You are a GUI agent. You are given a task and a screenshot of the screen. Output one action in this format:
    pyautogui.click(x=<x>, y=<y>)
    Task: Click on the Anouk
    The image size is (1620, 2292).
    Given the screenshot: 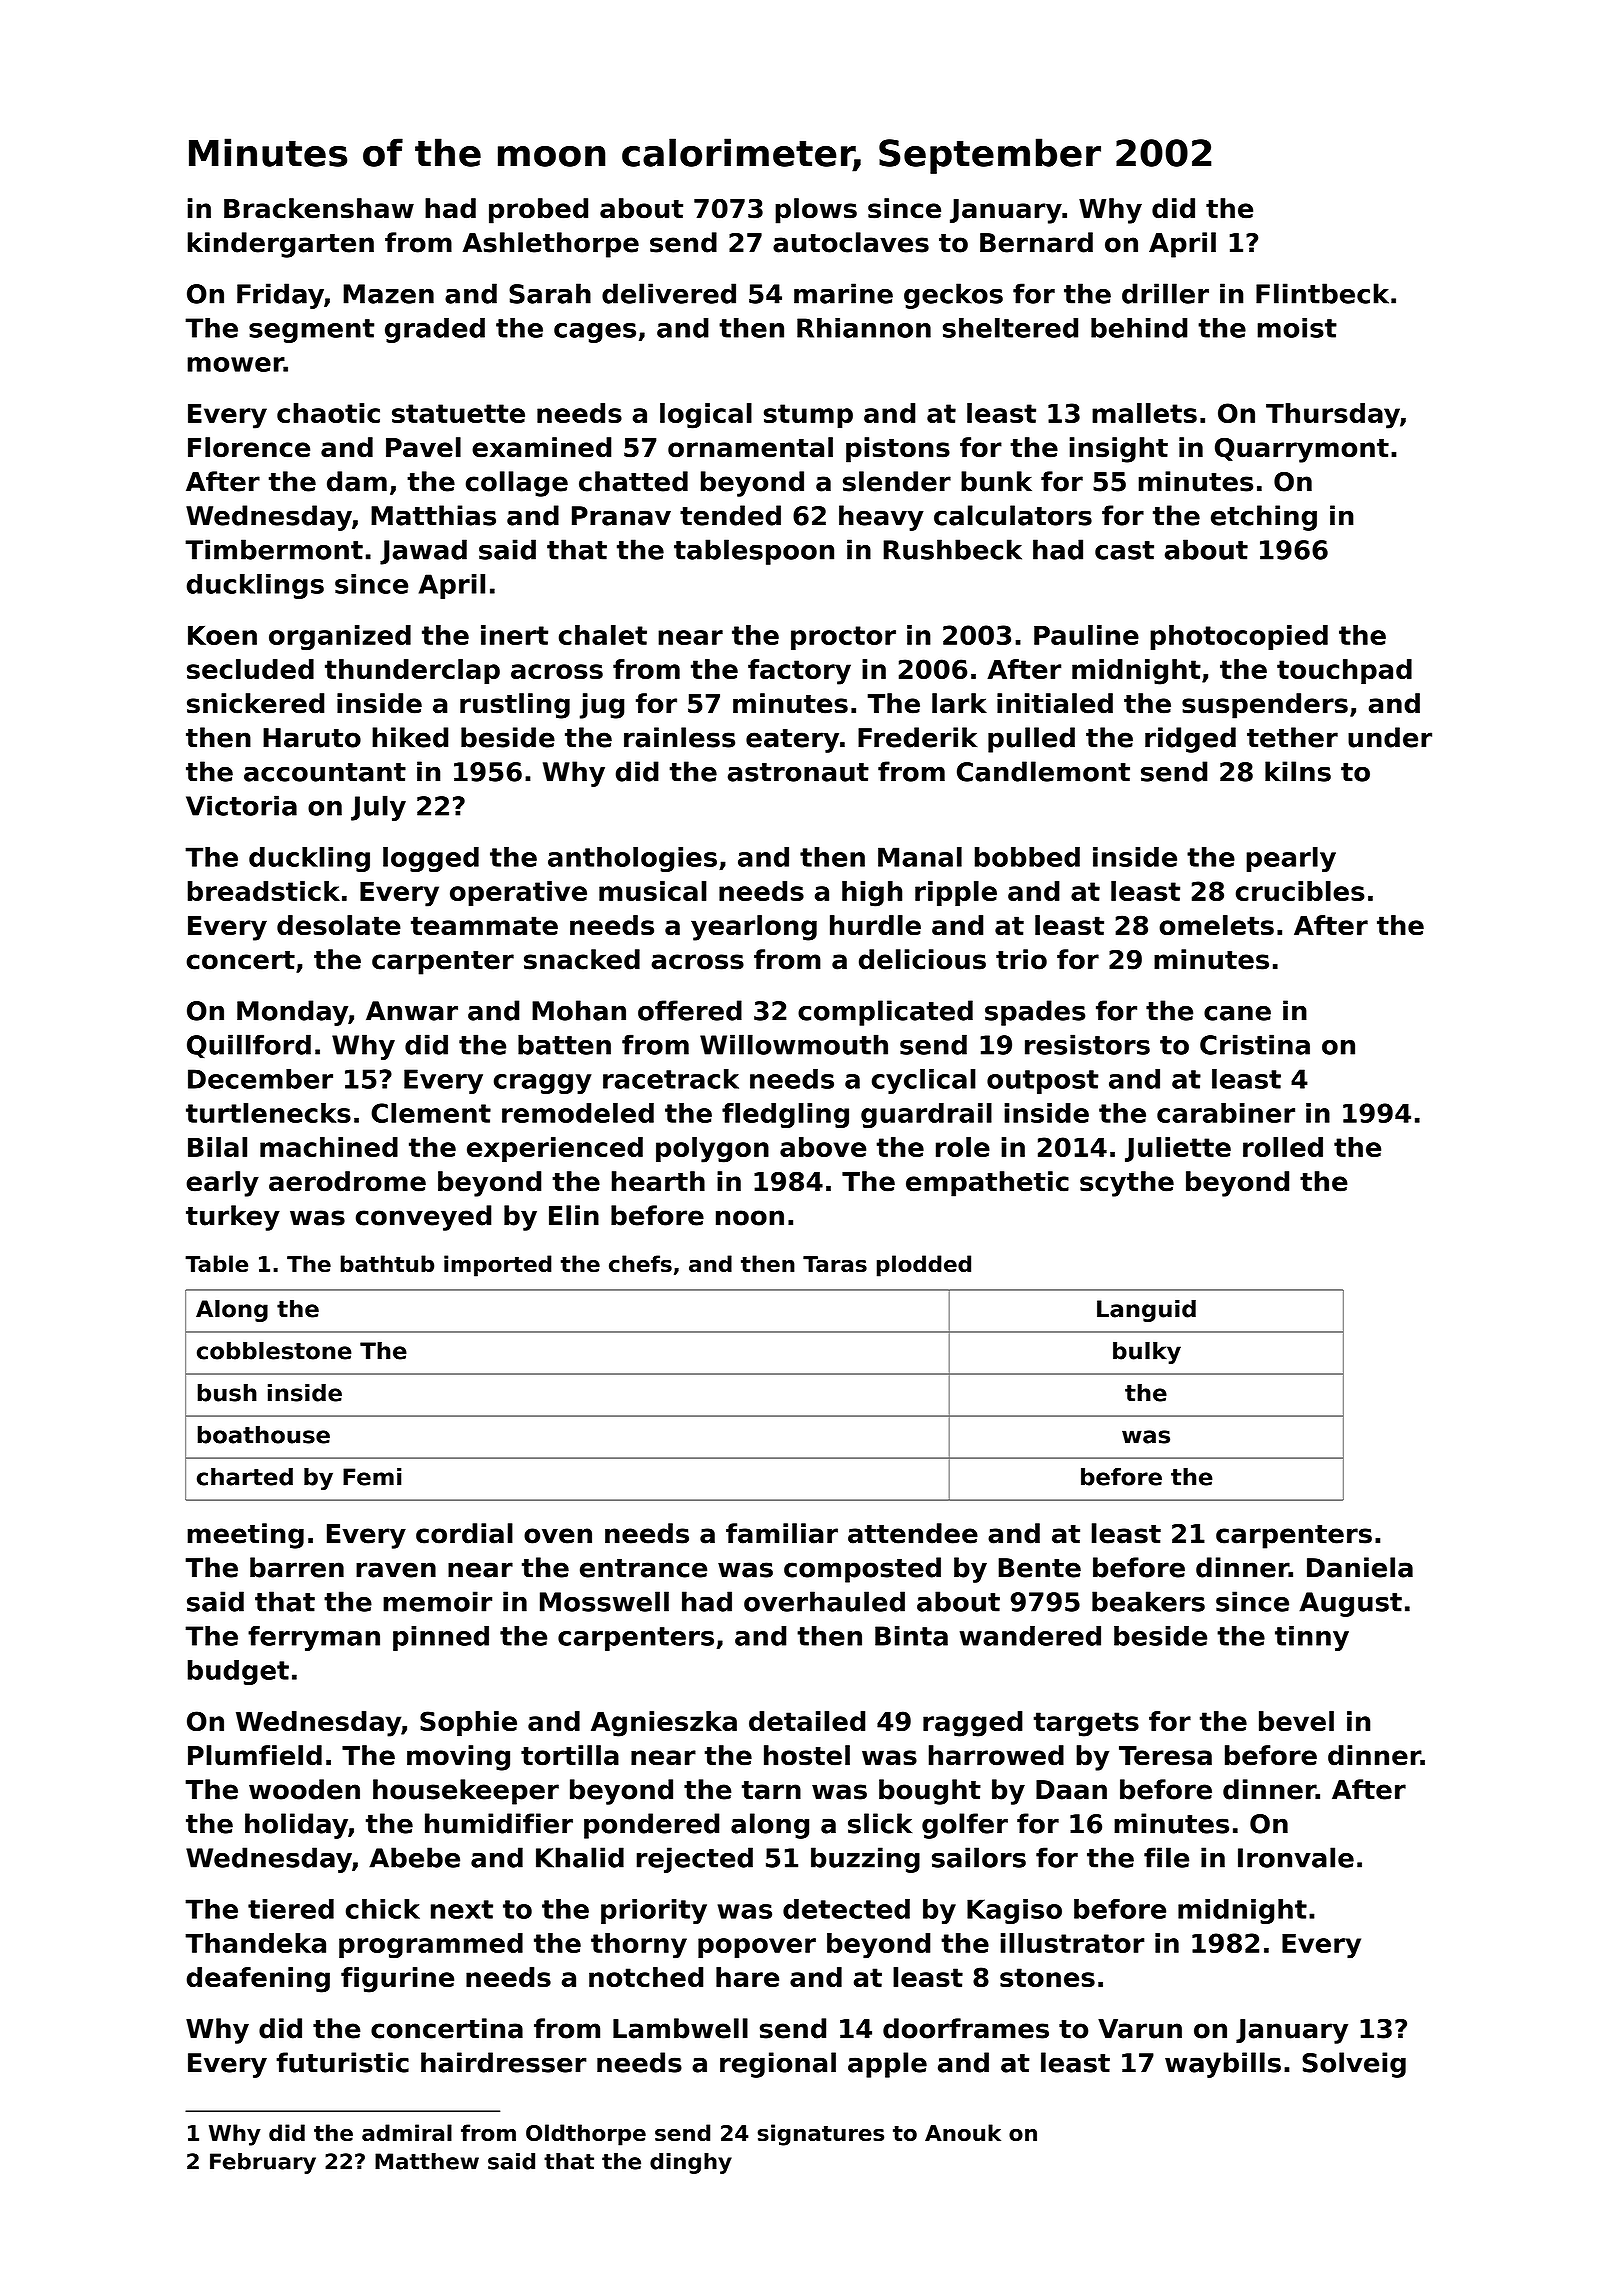 What is the action you would take?
    pyautogui.click(x=963, y=2132)
